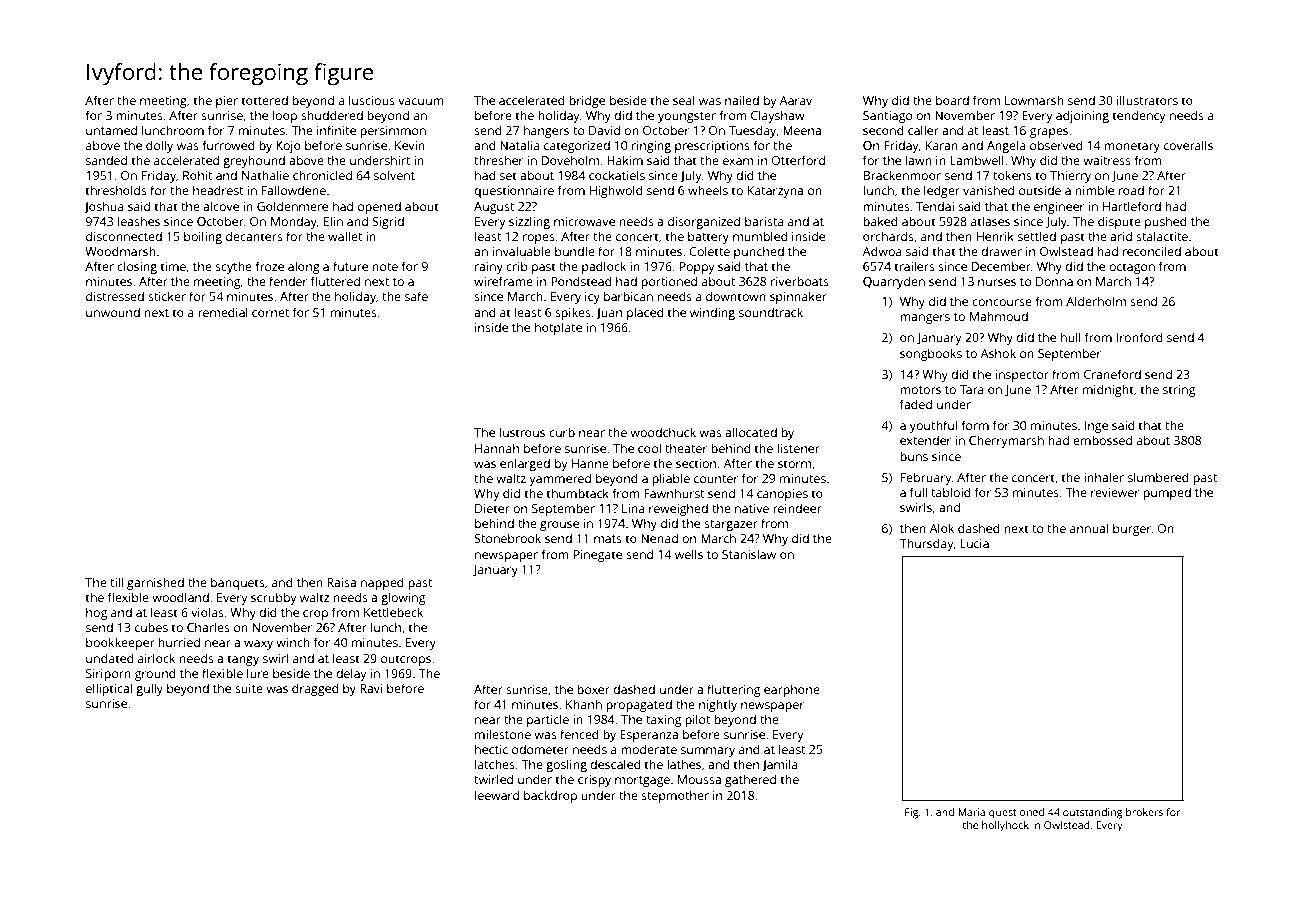 The height and width of the screenshot is (924, 1308). I want to click on bookkeeper, so click(120, 643).
